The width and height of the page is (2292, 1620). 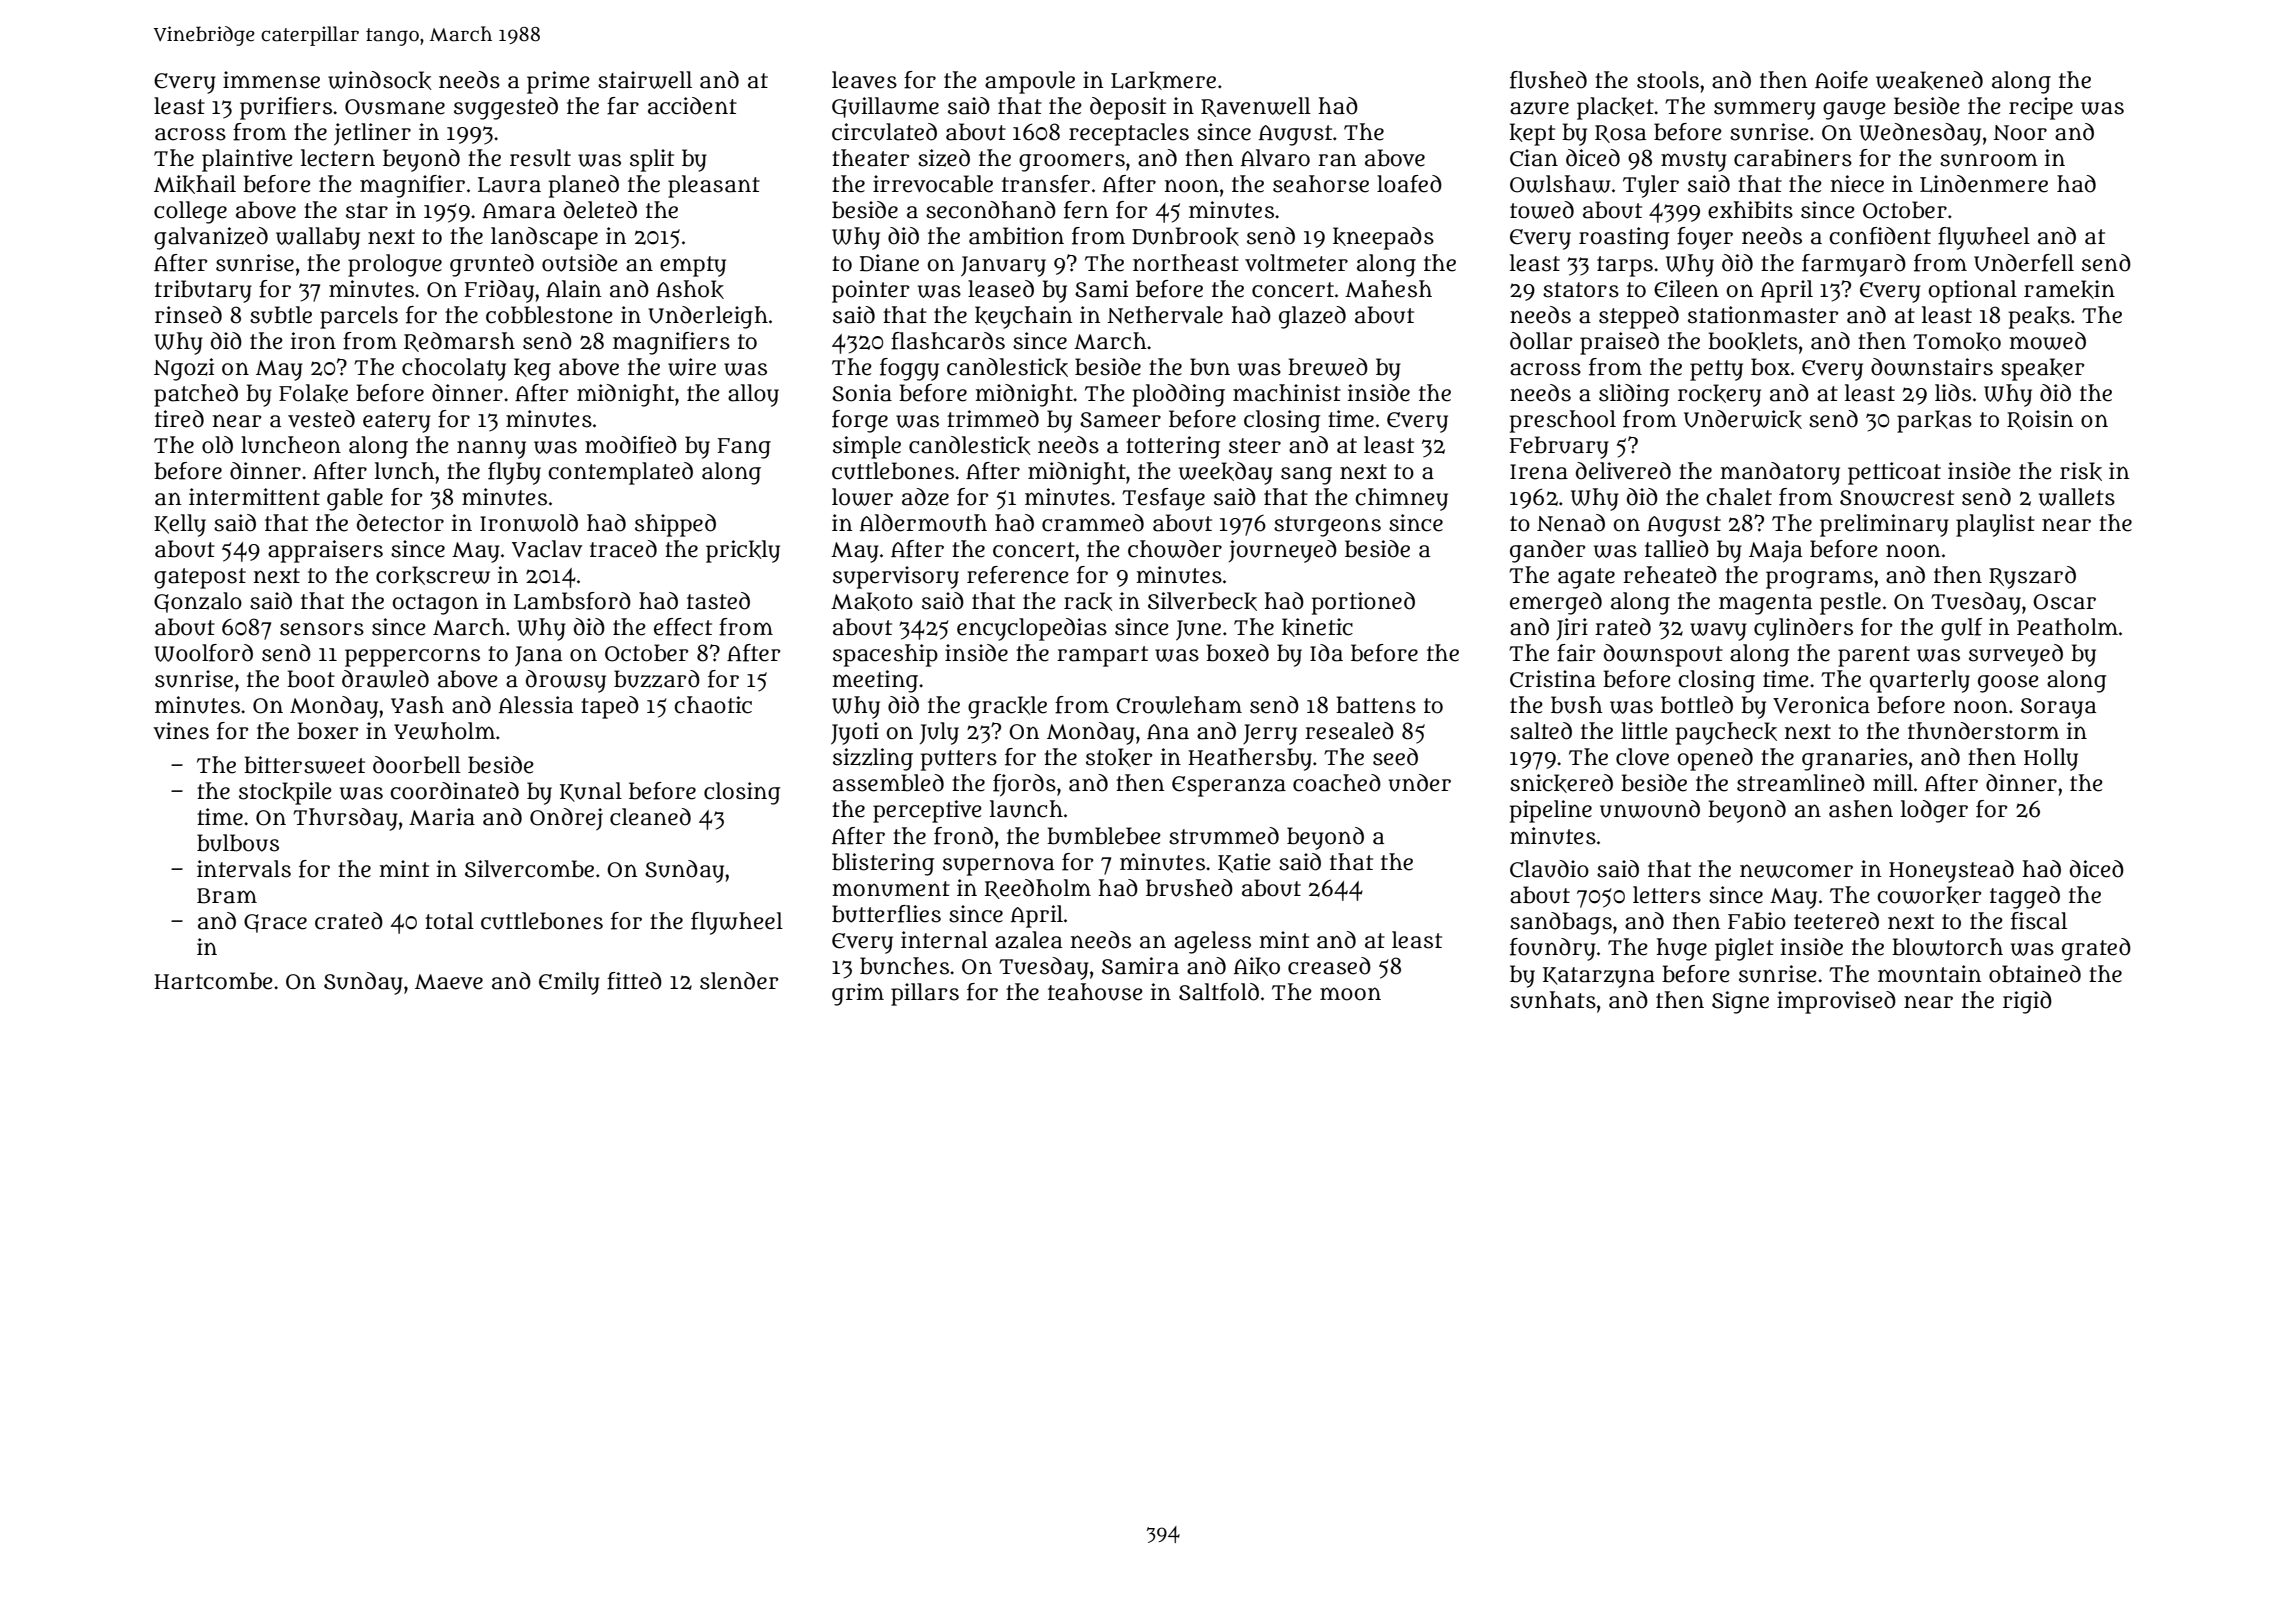 What do you see at coordinates (2064, 602) in the page?
I see `Oscar` at bounding box center [2064, 602].
